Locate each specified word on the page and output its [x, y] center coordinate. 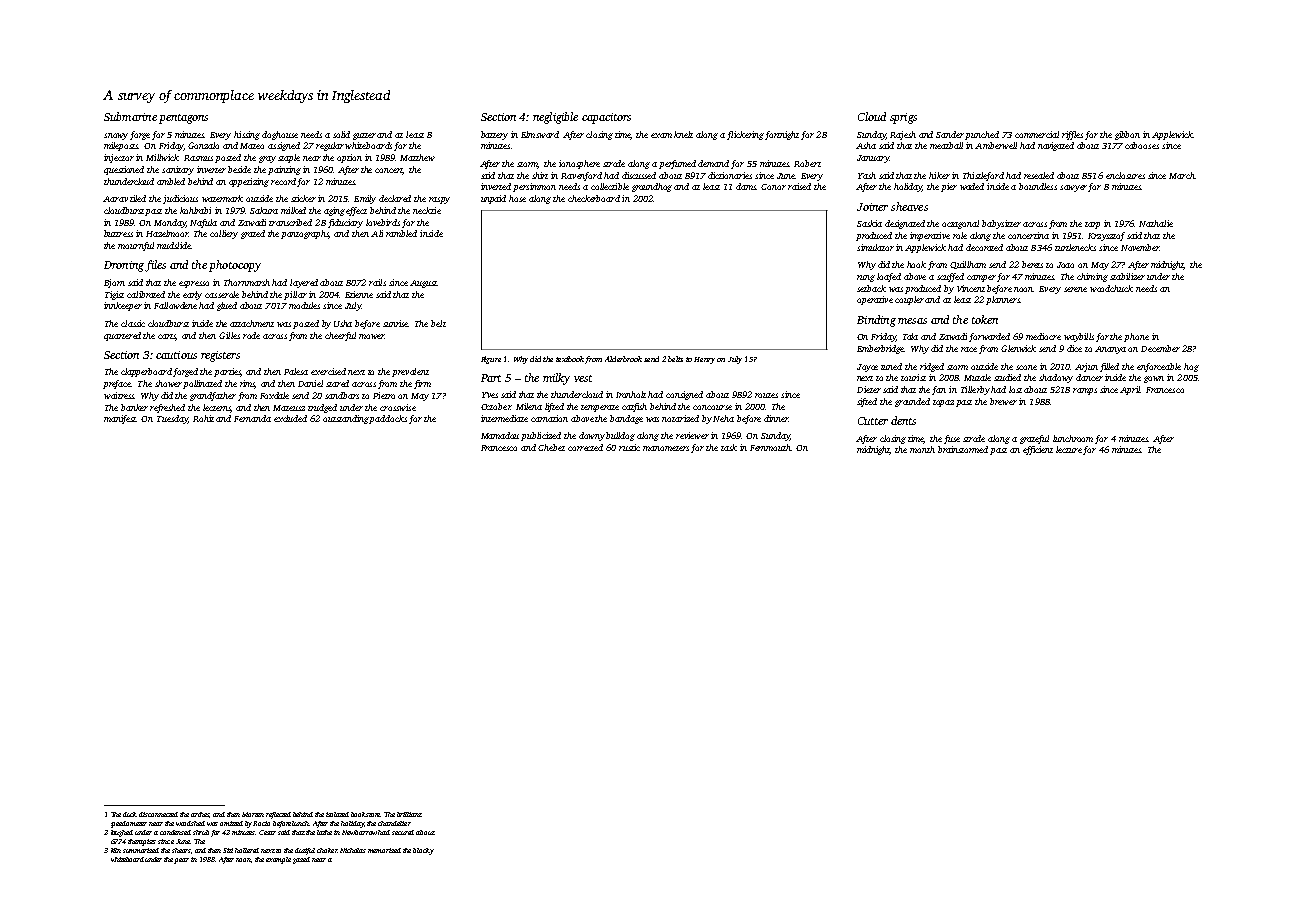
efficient [1038, 450]
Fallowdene [175, 305]
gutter [364, 136]
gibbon [1127, 135]
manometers [666, 448]
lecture [1069, 449]
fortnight [782, 135]
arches [200, 815]
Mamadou [500, 435]
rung [866, 278]
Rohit [203, 418]
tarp [1092, 225]
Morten [253, 814]
